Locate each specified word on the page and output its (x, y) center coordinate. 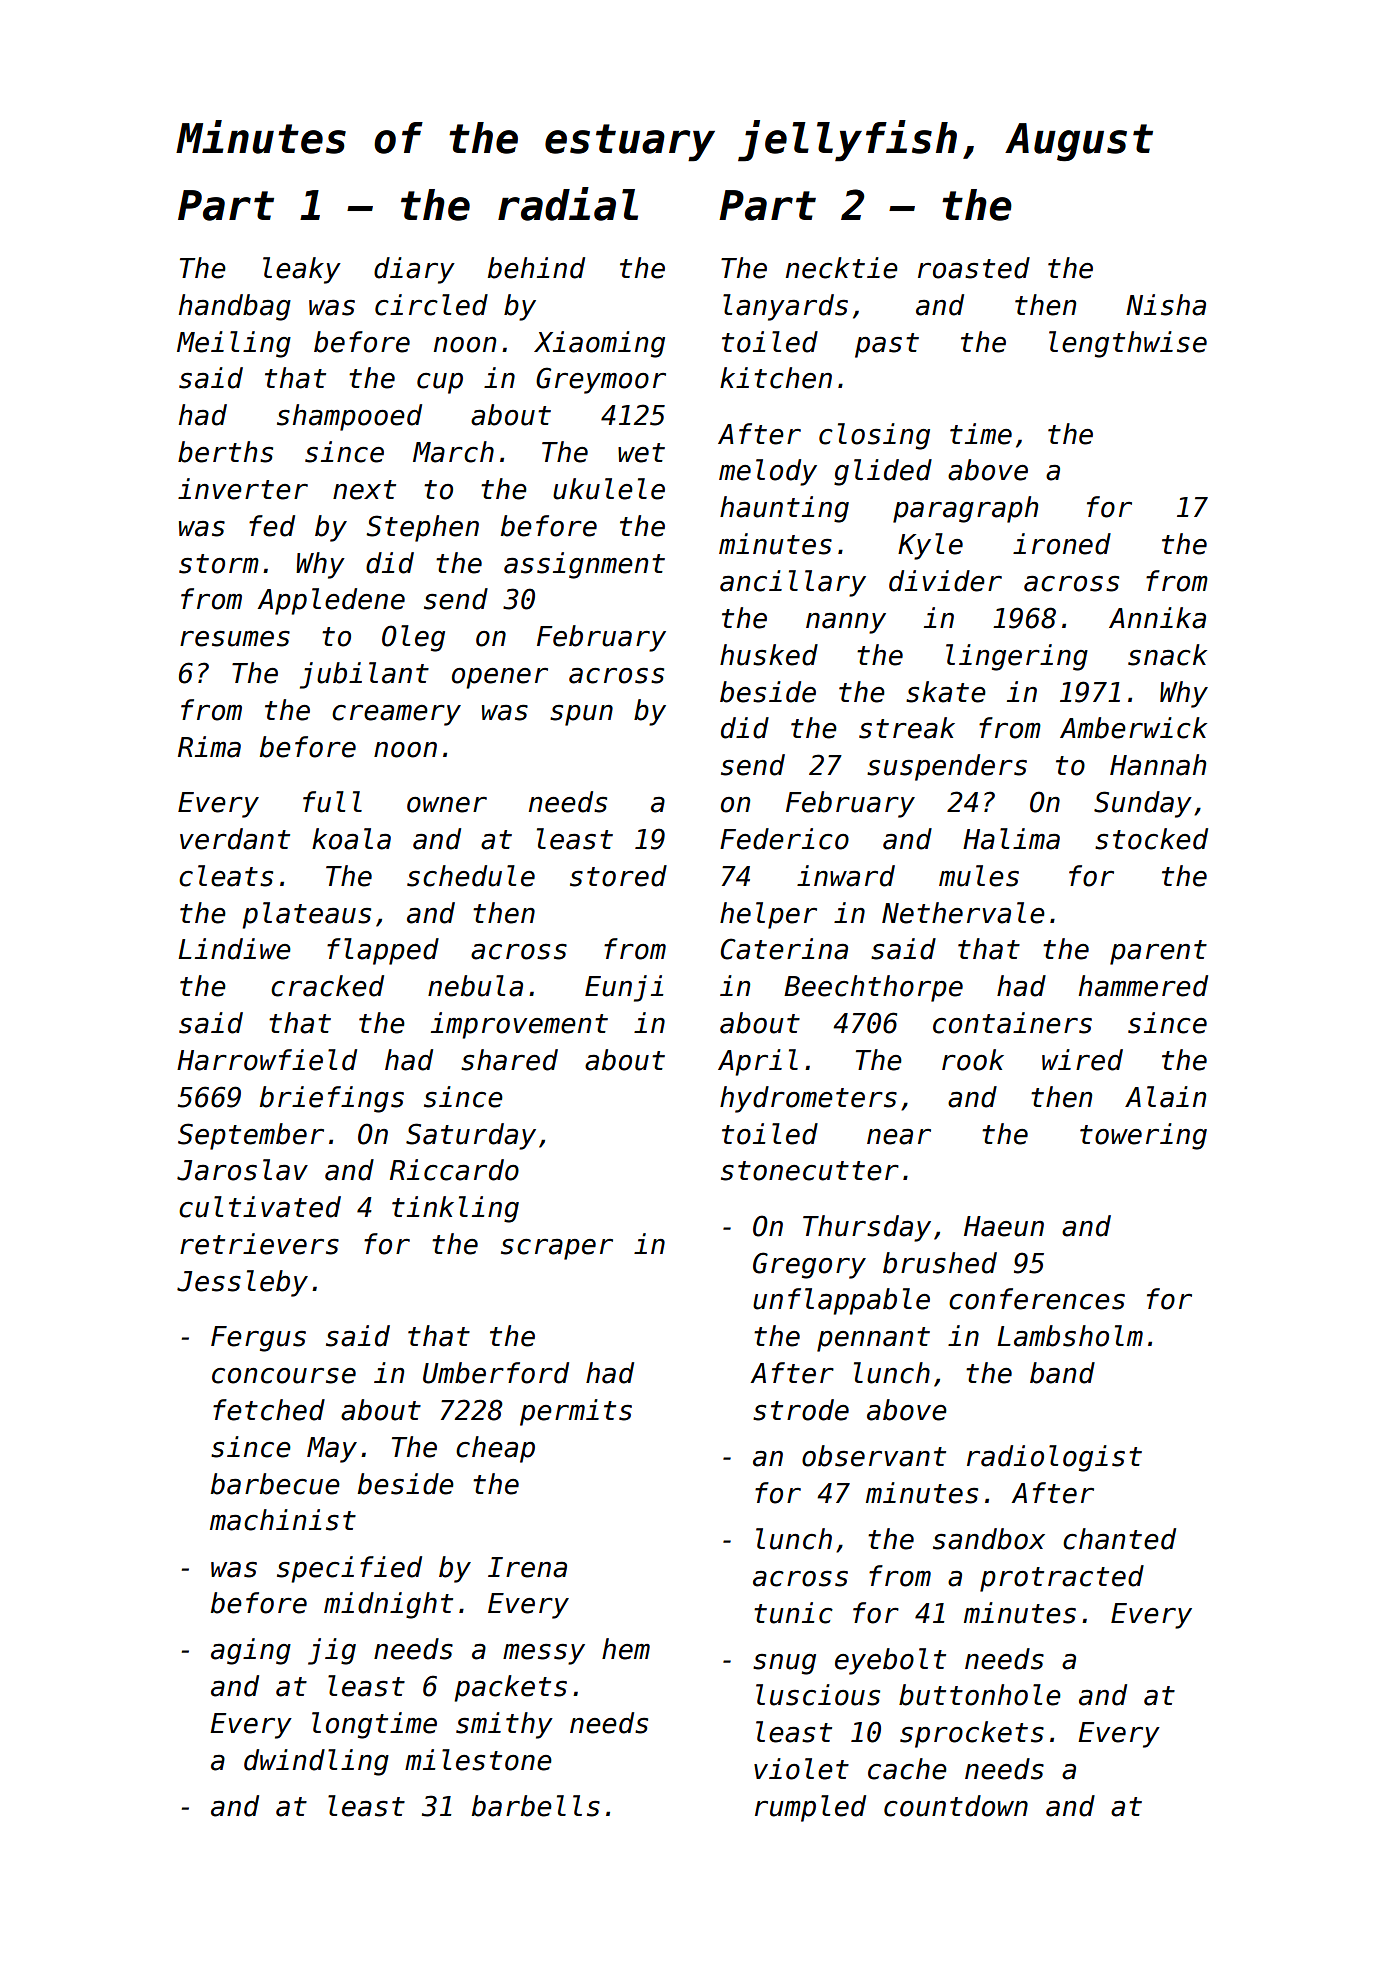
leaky (302, 270)
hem (626, 1649)
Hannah (1158, 765)
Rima (209, 747)
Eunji (624, 988)
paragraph (965, 509)
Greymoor (601, 380)
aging (251, 1651)
